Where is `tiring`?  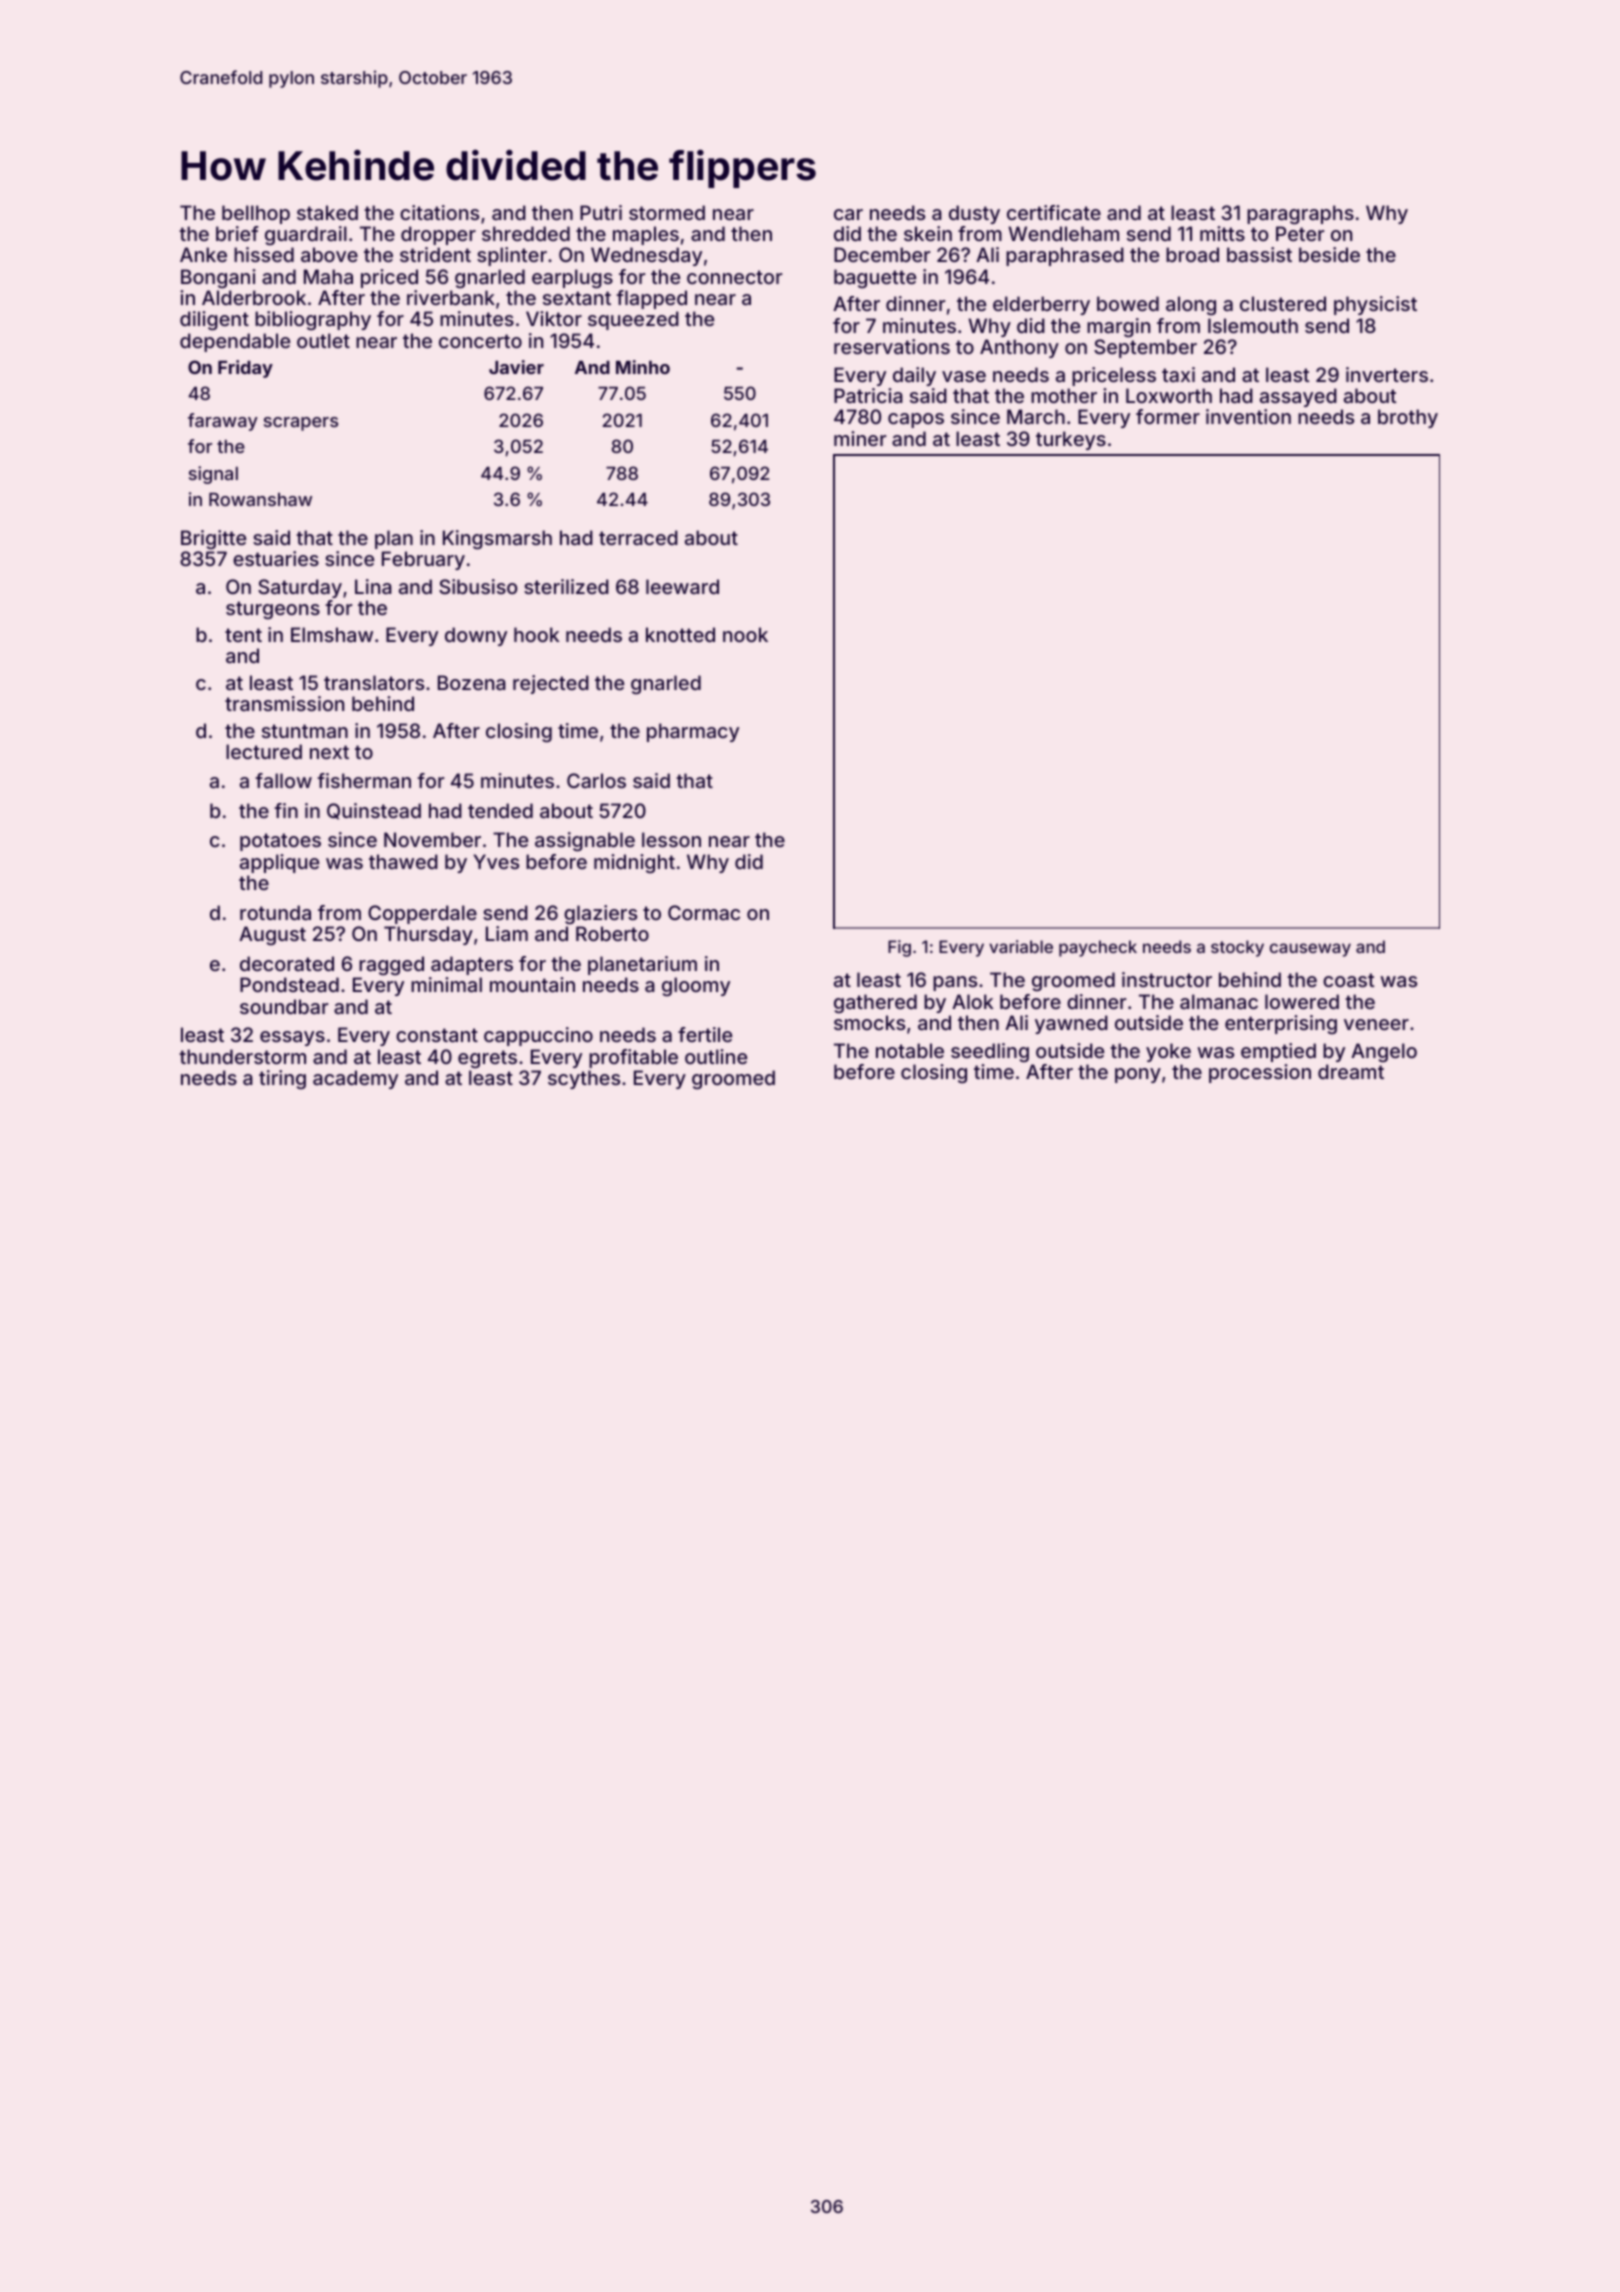 tiring is located at coordinates (282, 1079).
